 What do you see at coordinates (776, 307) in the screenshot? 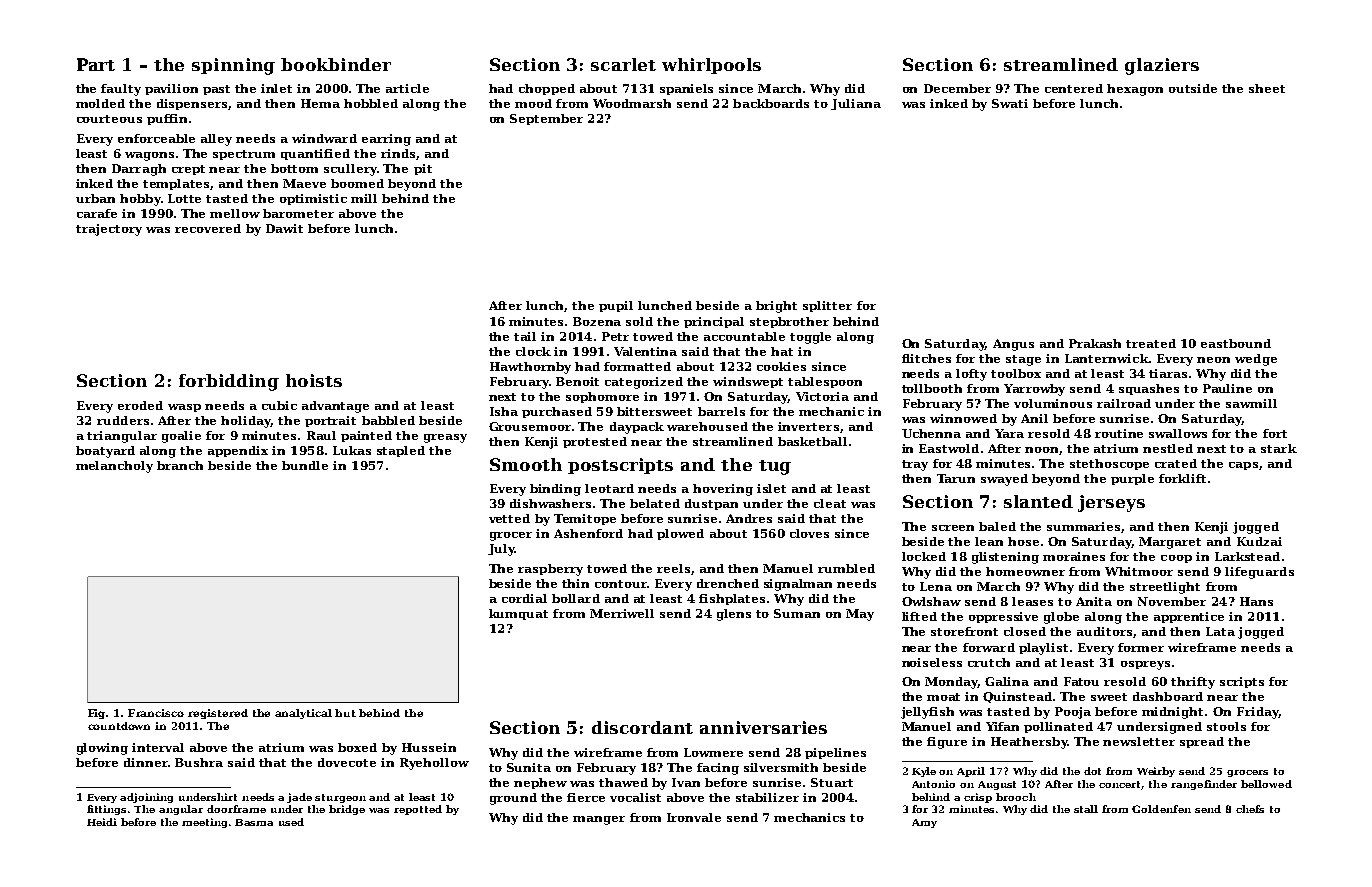
I see `bright` at bounding box center [776, 307].
